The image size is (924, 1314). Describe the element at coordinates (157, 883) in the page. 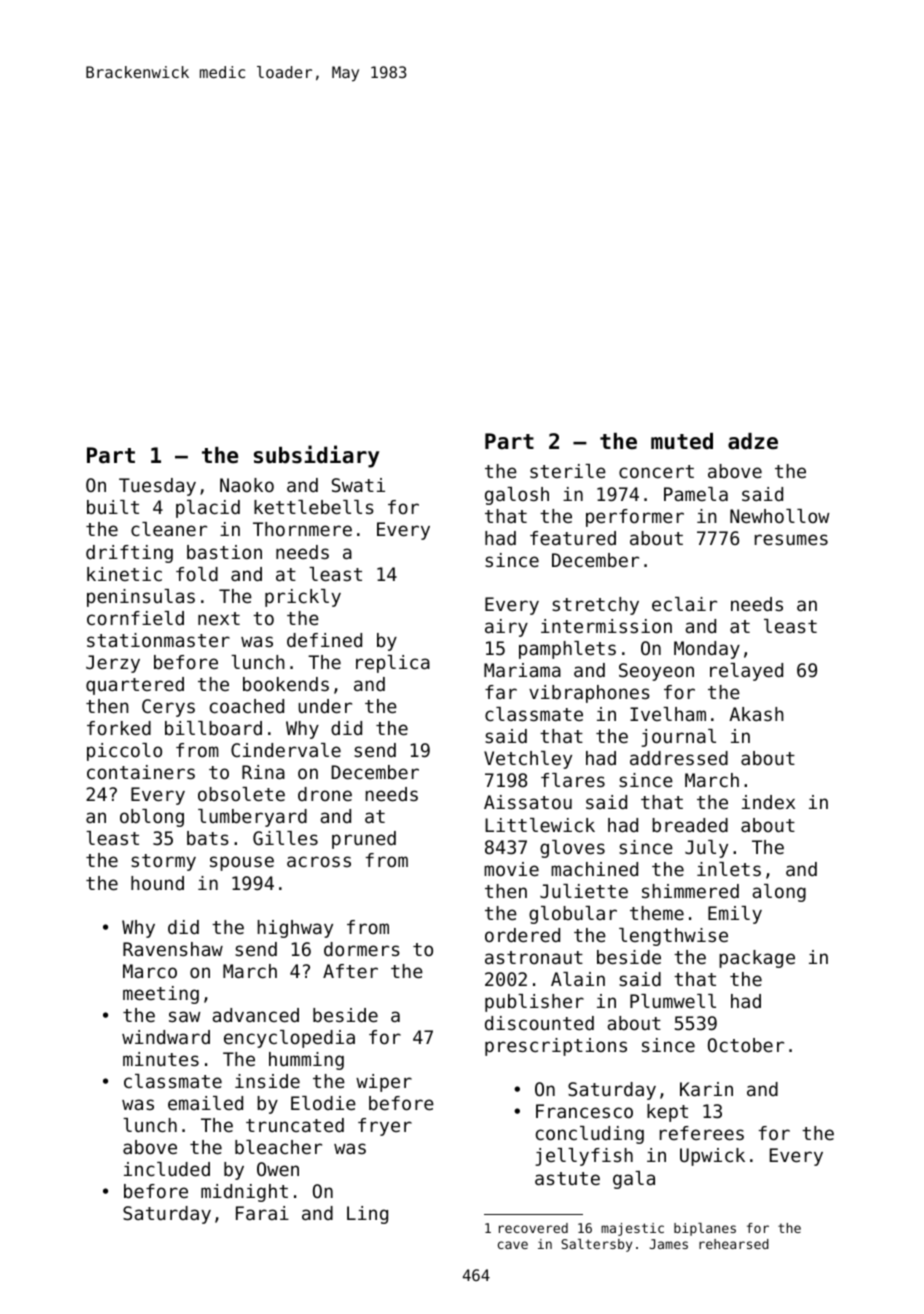

I see `hound` at that location.
